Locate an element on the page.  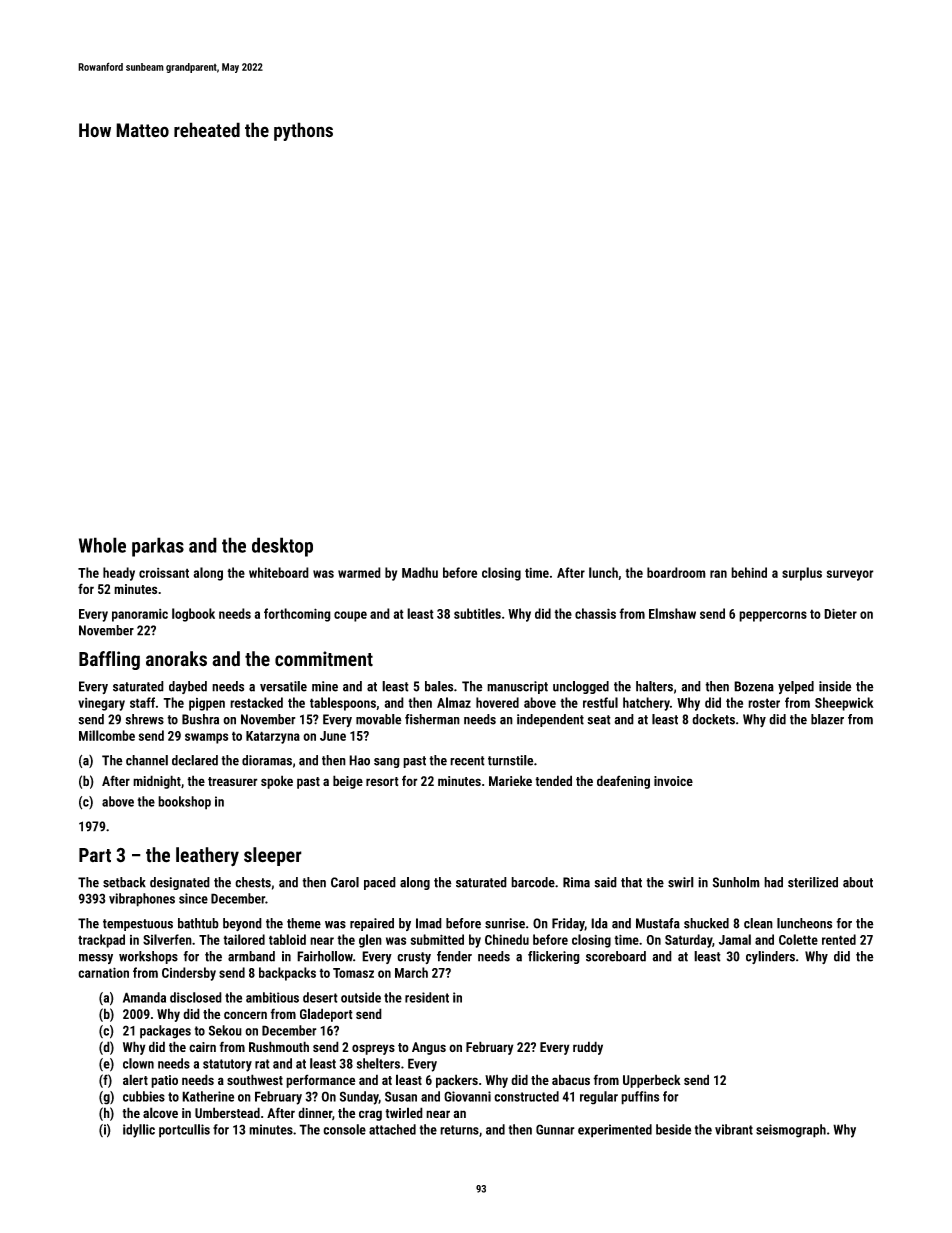
bales is located at coordinates (439, 686).
